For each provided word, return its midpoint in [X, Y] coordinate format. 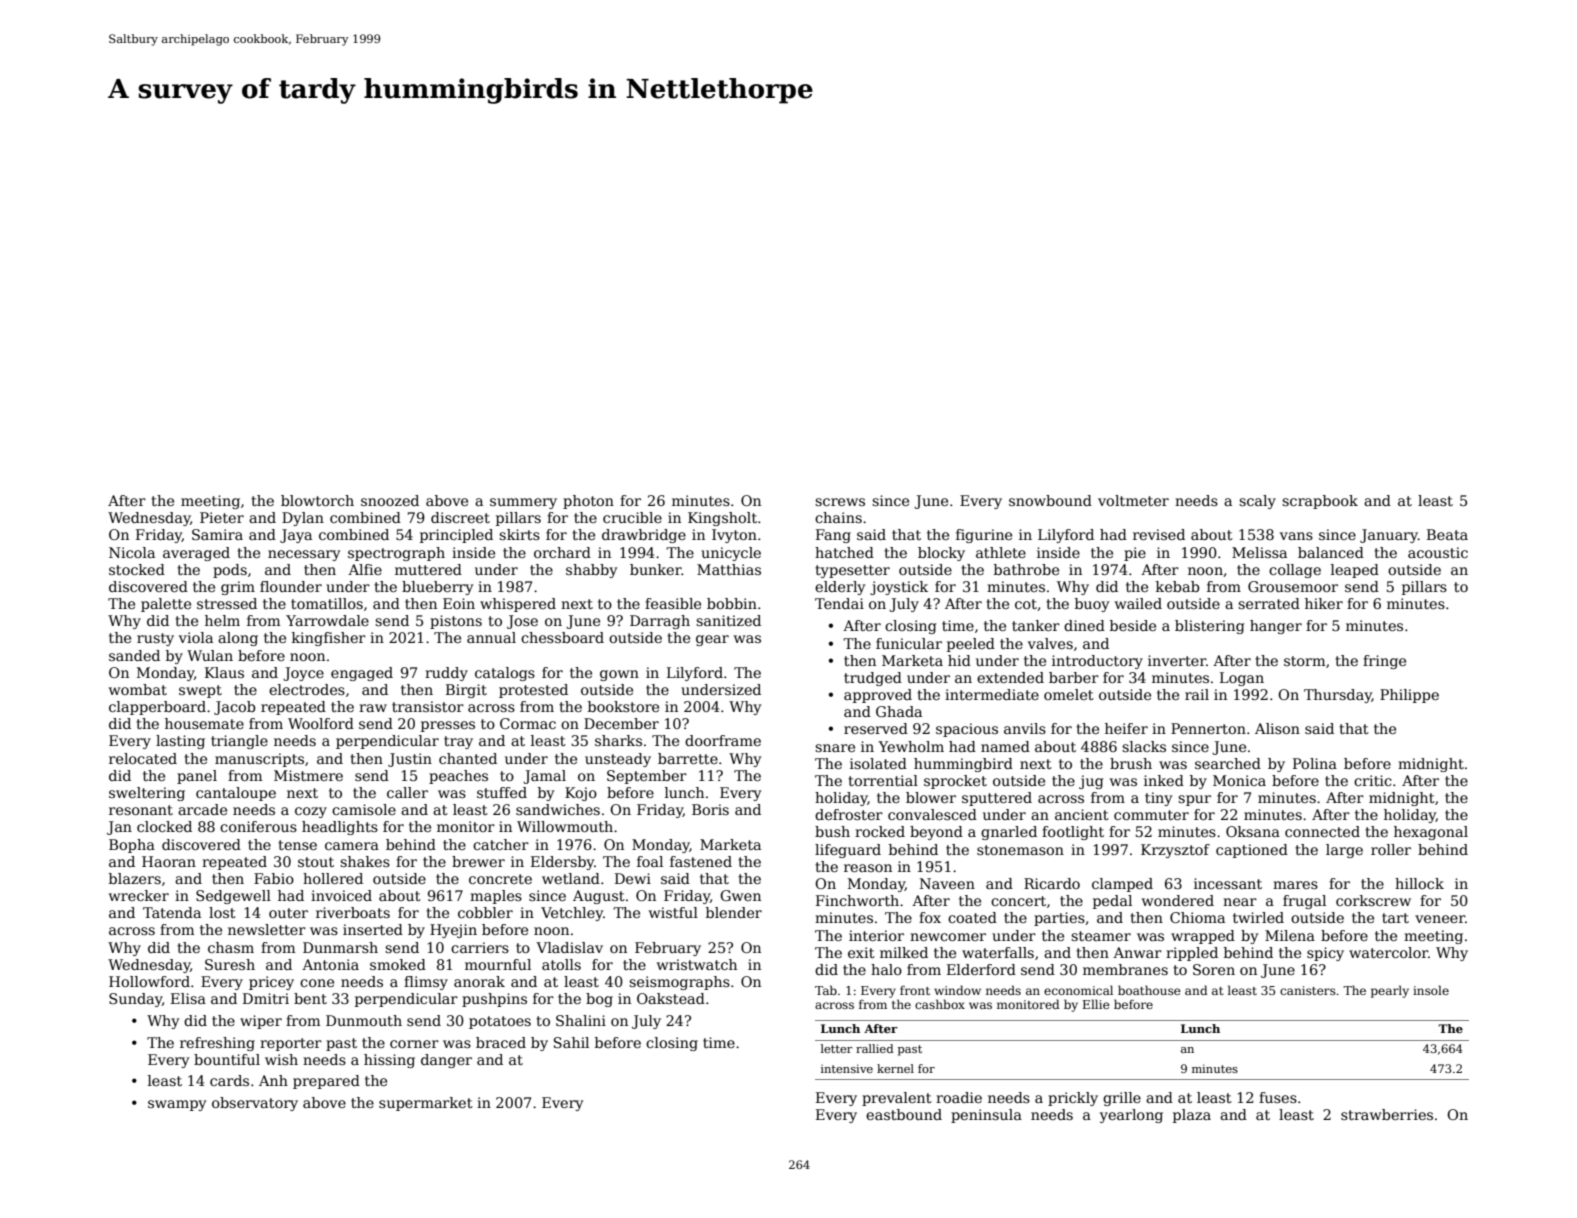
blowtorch [317, 500]
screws [840, 502]
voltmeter [1133, 500]
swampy [177, 1105]
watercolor [1388, 952]
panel [197, 777]
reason [868, 868]
